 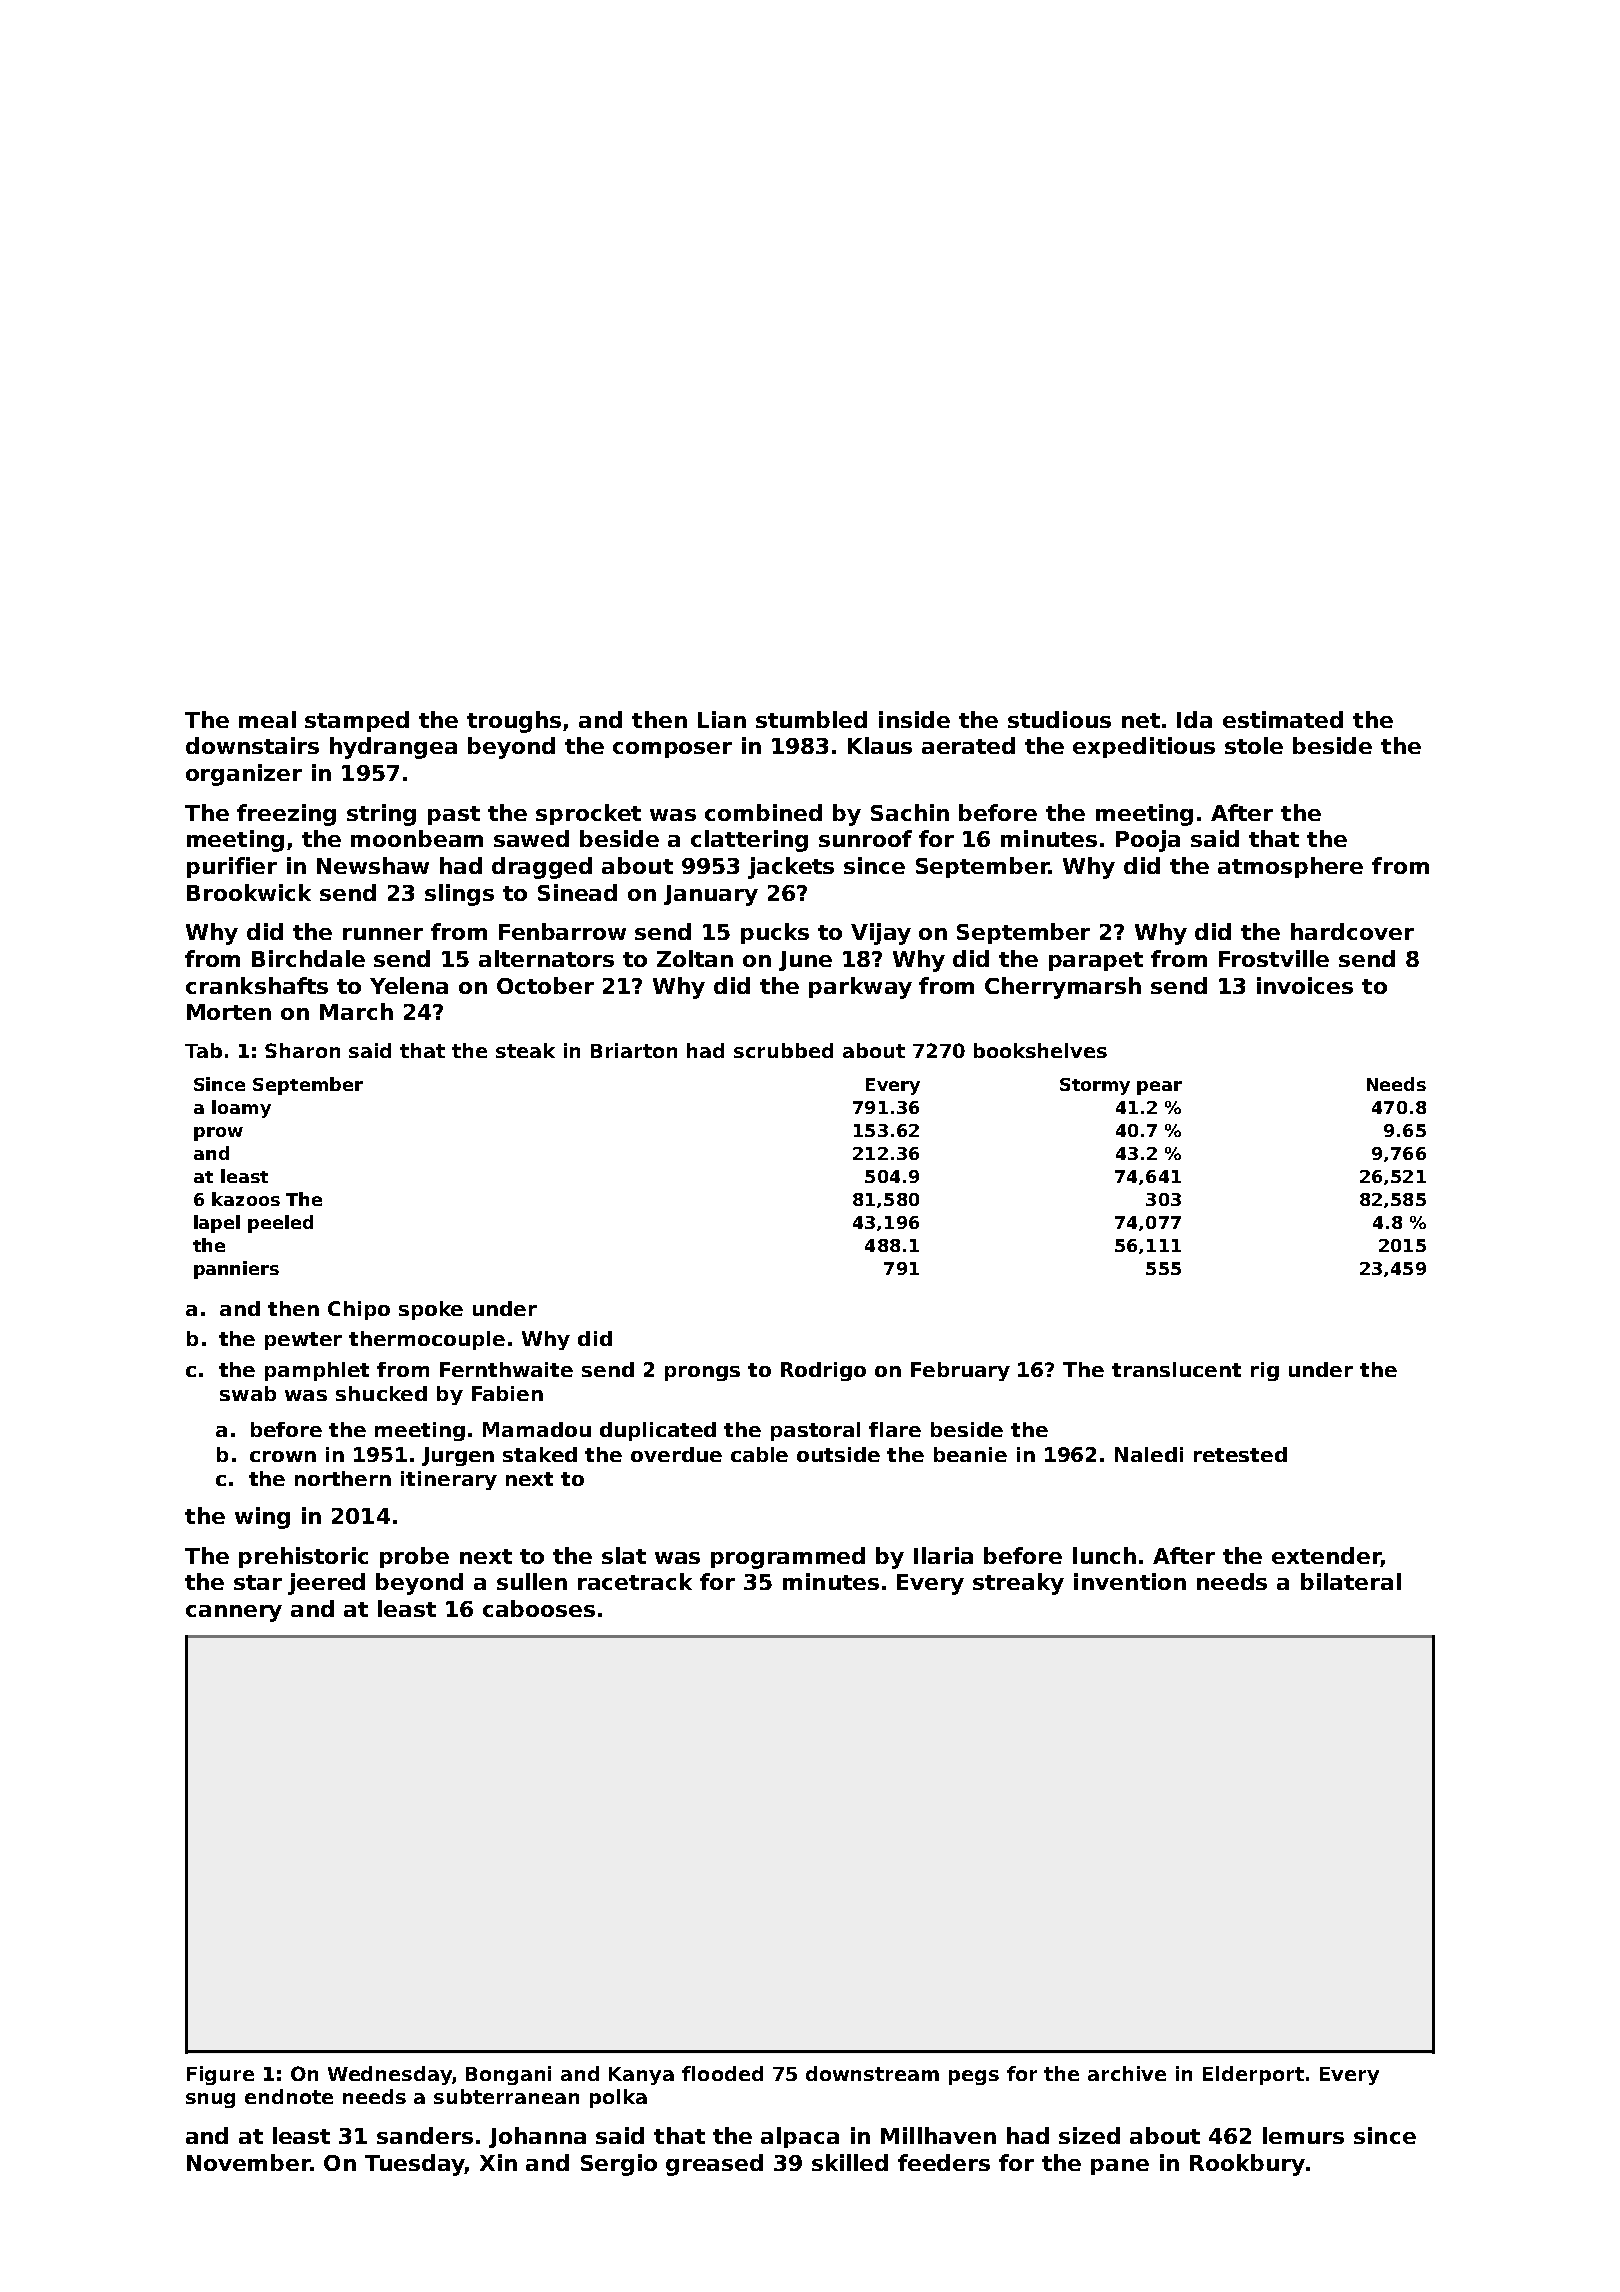 What do you see at coordinates (1148, 841) in the image?
I see `Pooja` at bounding box center [1148, 841].
